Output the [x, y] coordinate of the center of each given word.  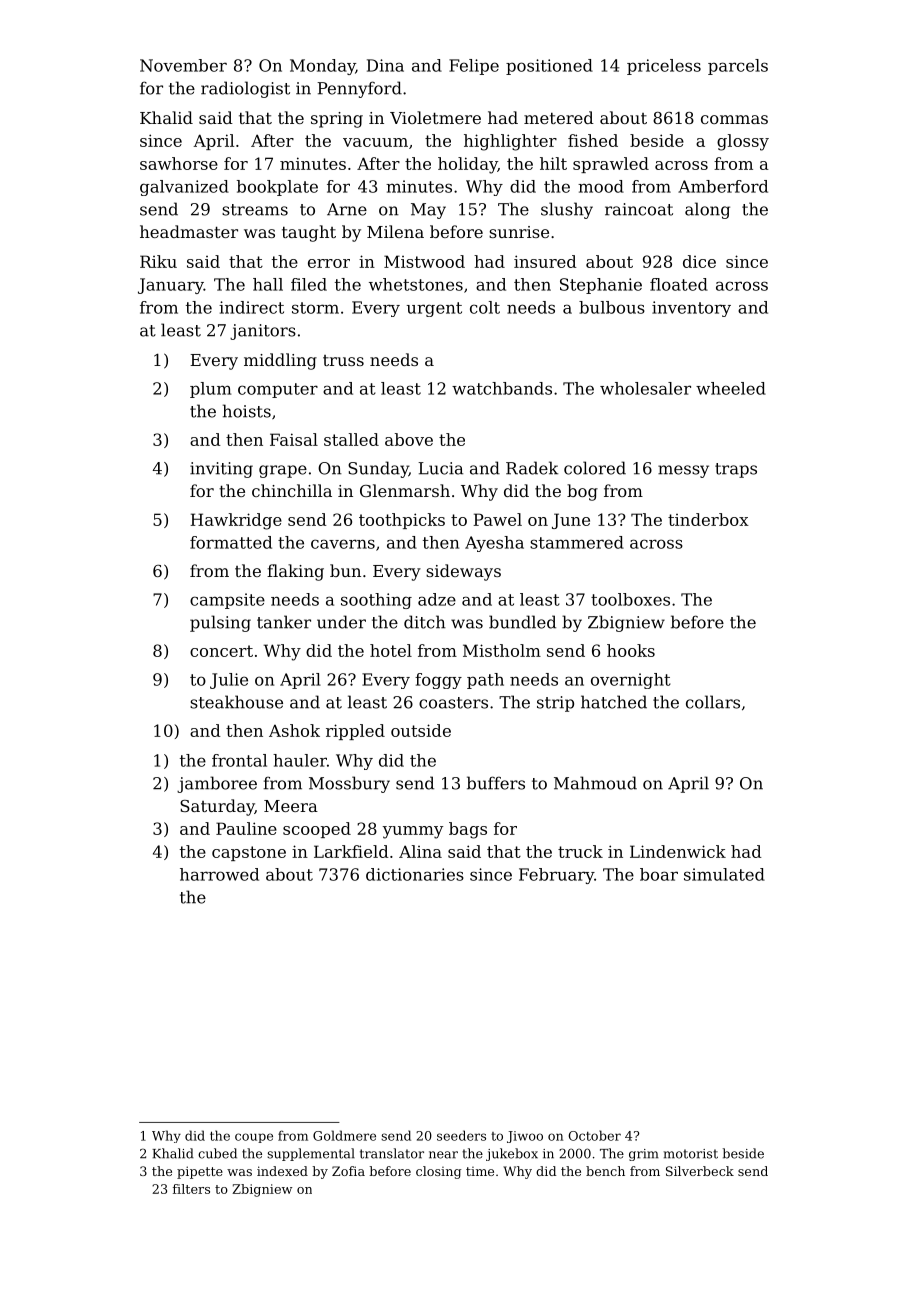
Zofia [348, 1171]
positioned [549, 67]
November [183, 65]
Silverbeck [700, 1171]
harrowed [219, 874]
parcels [738, 67]
